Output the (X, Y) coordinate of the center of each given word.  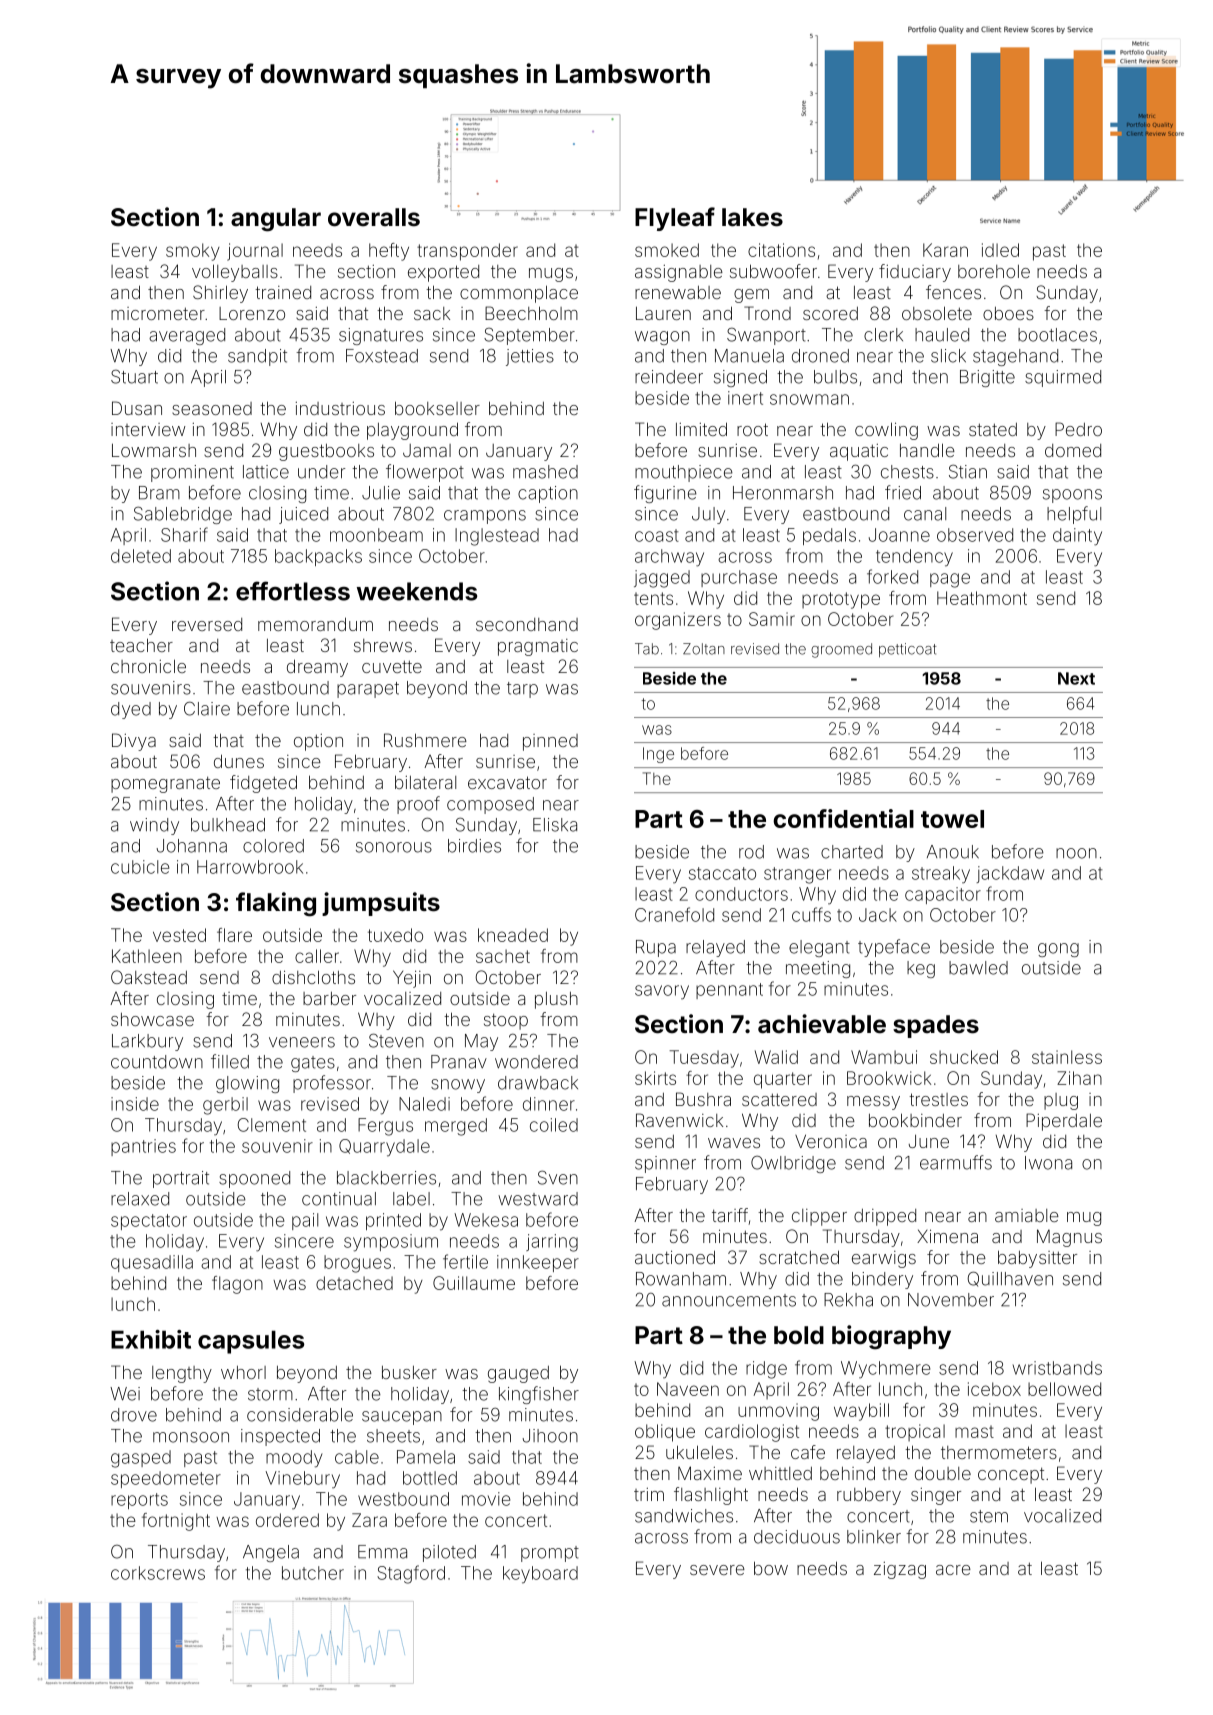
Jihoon (550, 1436)
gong (1058, 950)
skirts (655, 1078)
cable (357, 1457)
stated (993, 429)
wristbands (1057, 1368)
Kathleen (147, 956)
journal (255, 252)
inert (745, 398)
